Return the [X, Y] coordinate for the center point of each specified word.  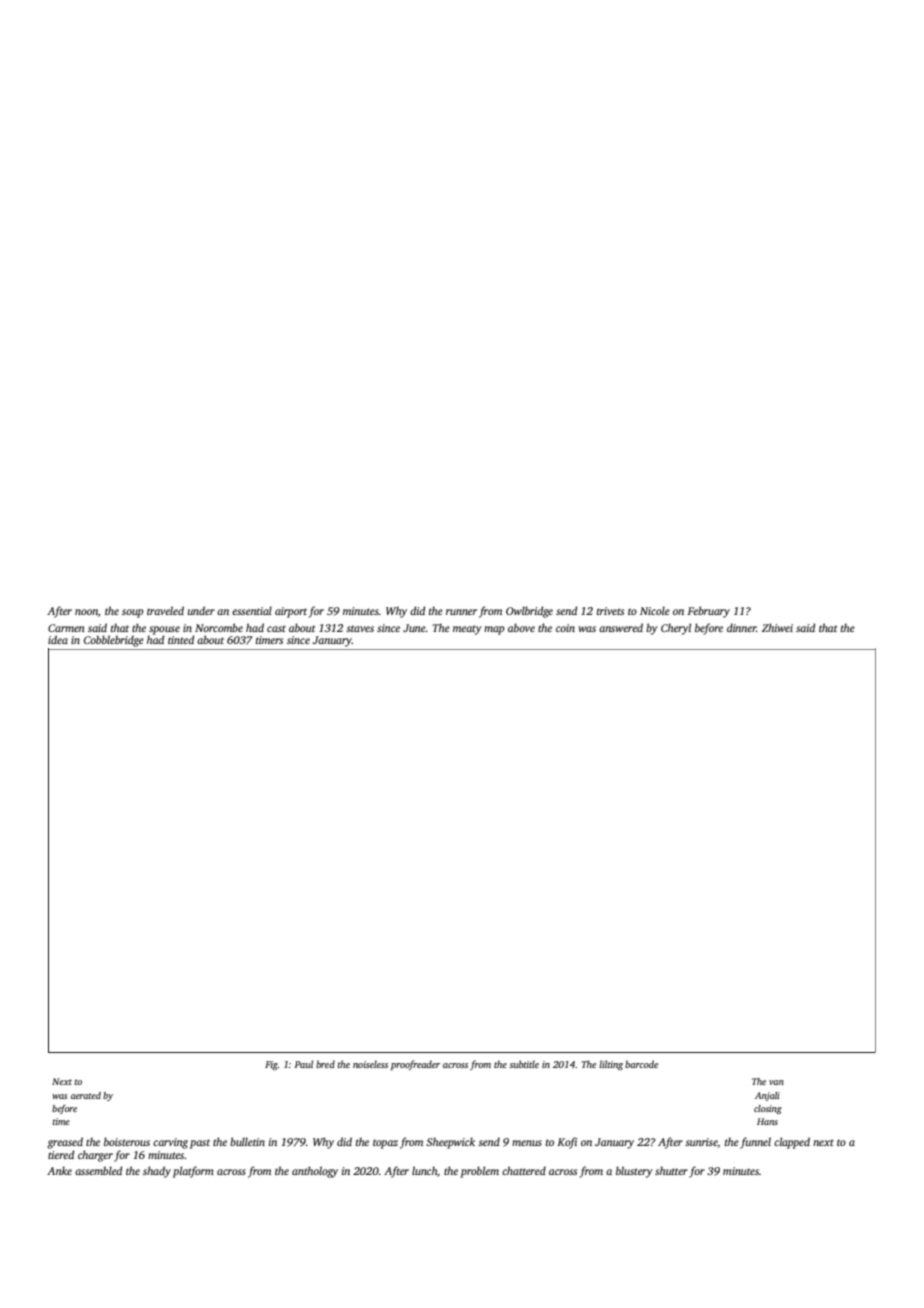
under [201, 610]
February [708, 612]
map [494, 630]
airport [291, 612]
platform [193, 1172]
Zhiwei [777, 627]
